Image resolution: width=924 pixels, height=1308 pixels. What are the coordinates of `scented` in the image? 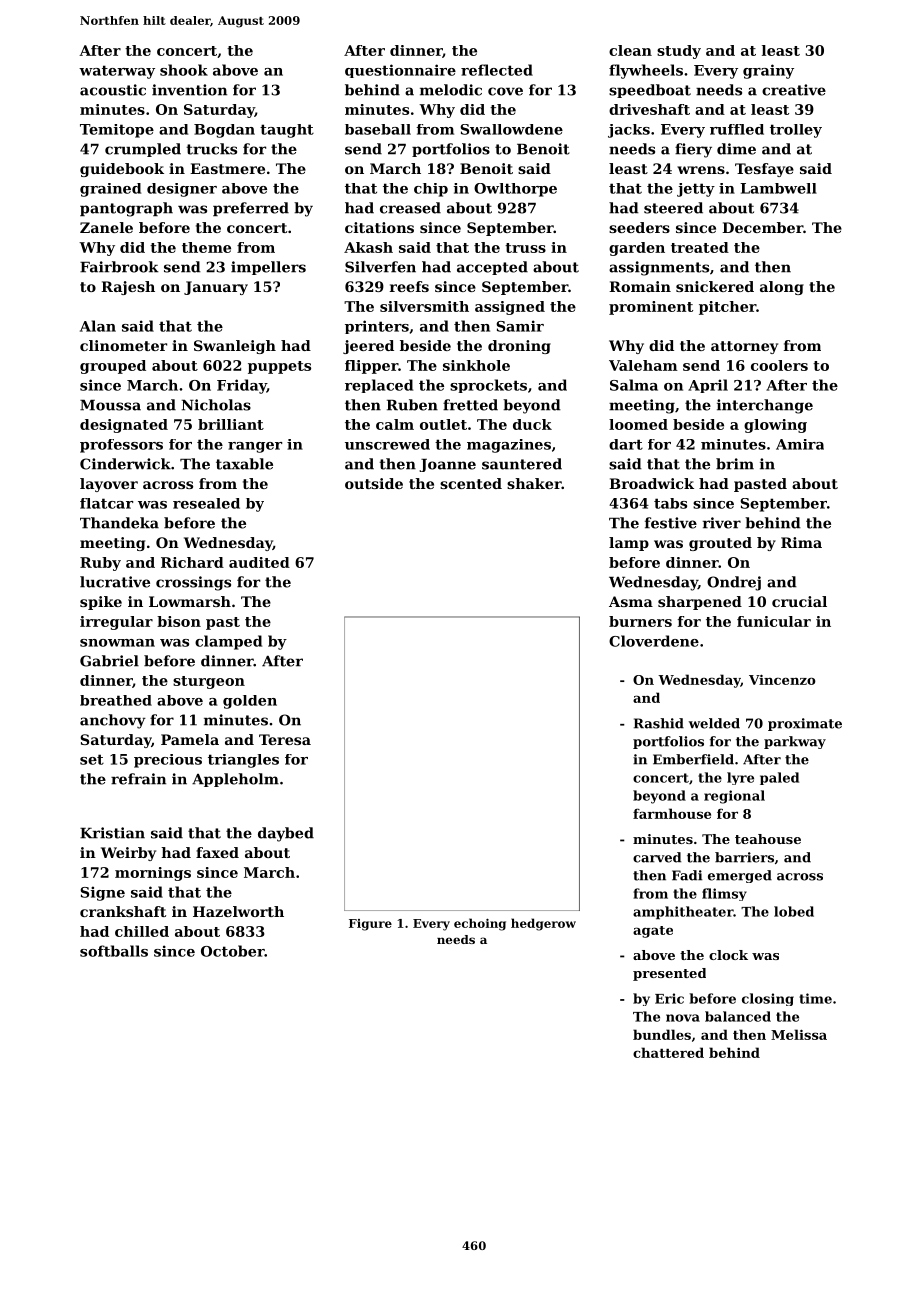 It's located at (471, 483).
